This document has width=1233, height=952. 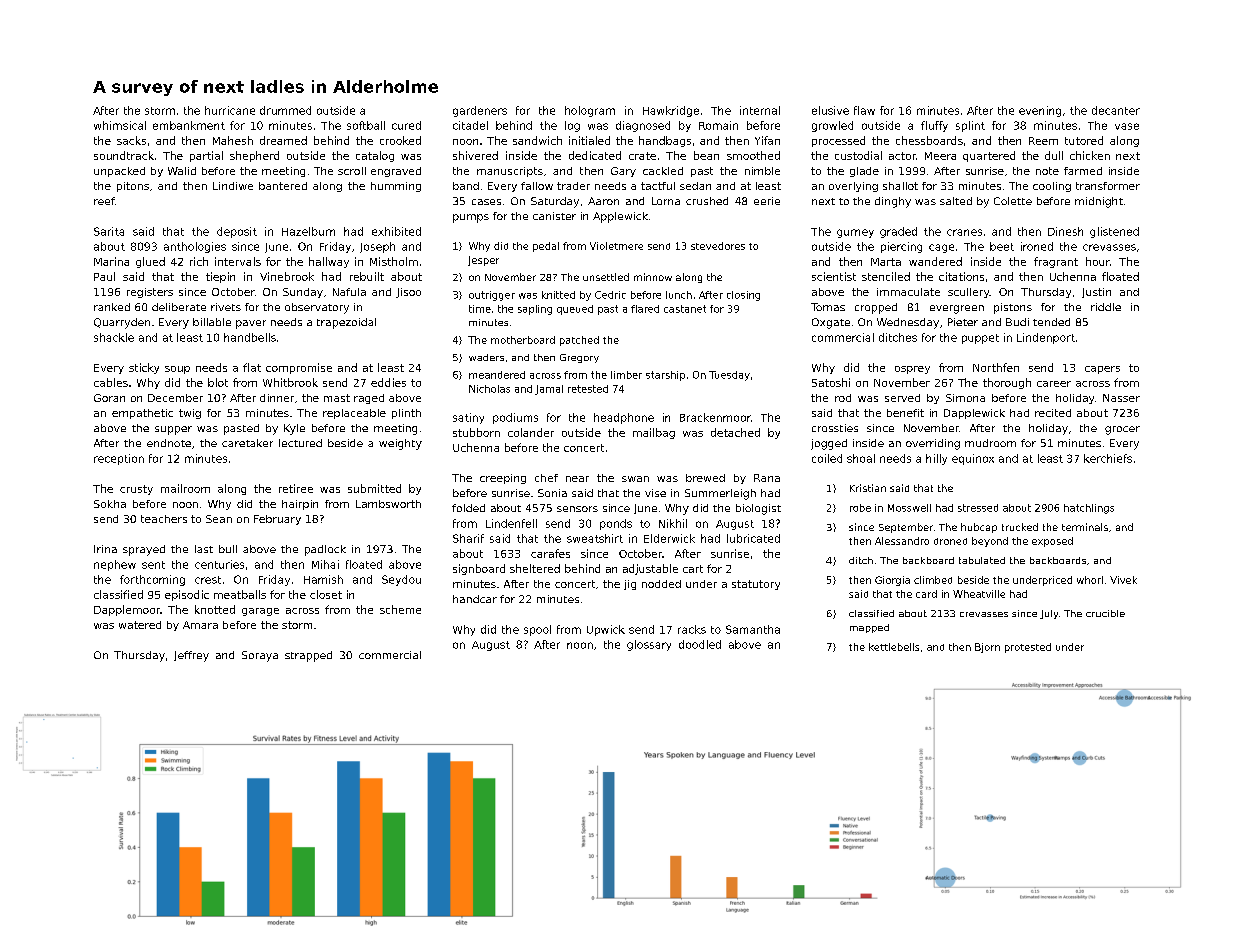 What do you see at coordinates (191, 656) in the document?
I see `Jeffrey` at bounding box center [191, 656].
